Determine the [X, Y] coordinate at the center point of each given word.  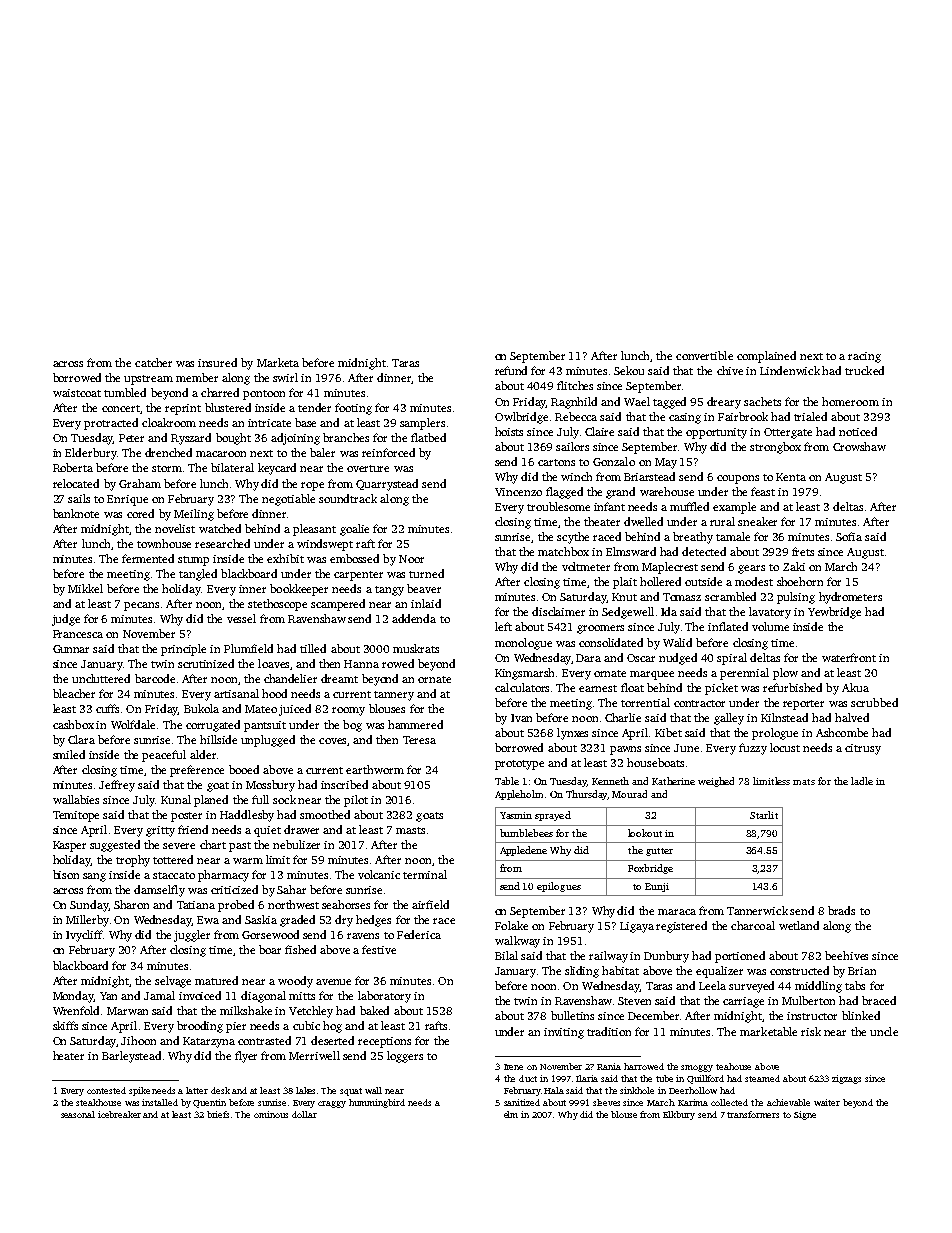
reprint [183, 409]
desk [220, 1090]
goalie [354, 530]
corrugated [213, 726]
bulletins [572, 1015]
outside [703, 581]
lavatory [770, 613]
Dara [588, 658]
